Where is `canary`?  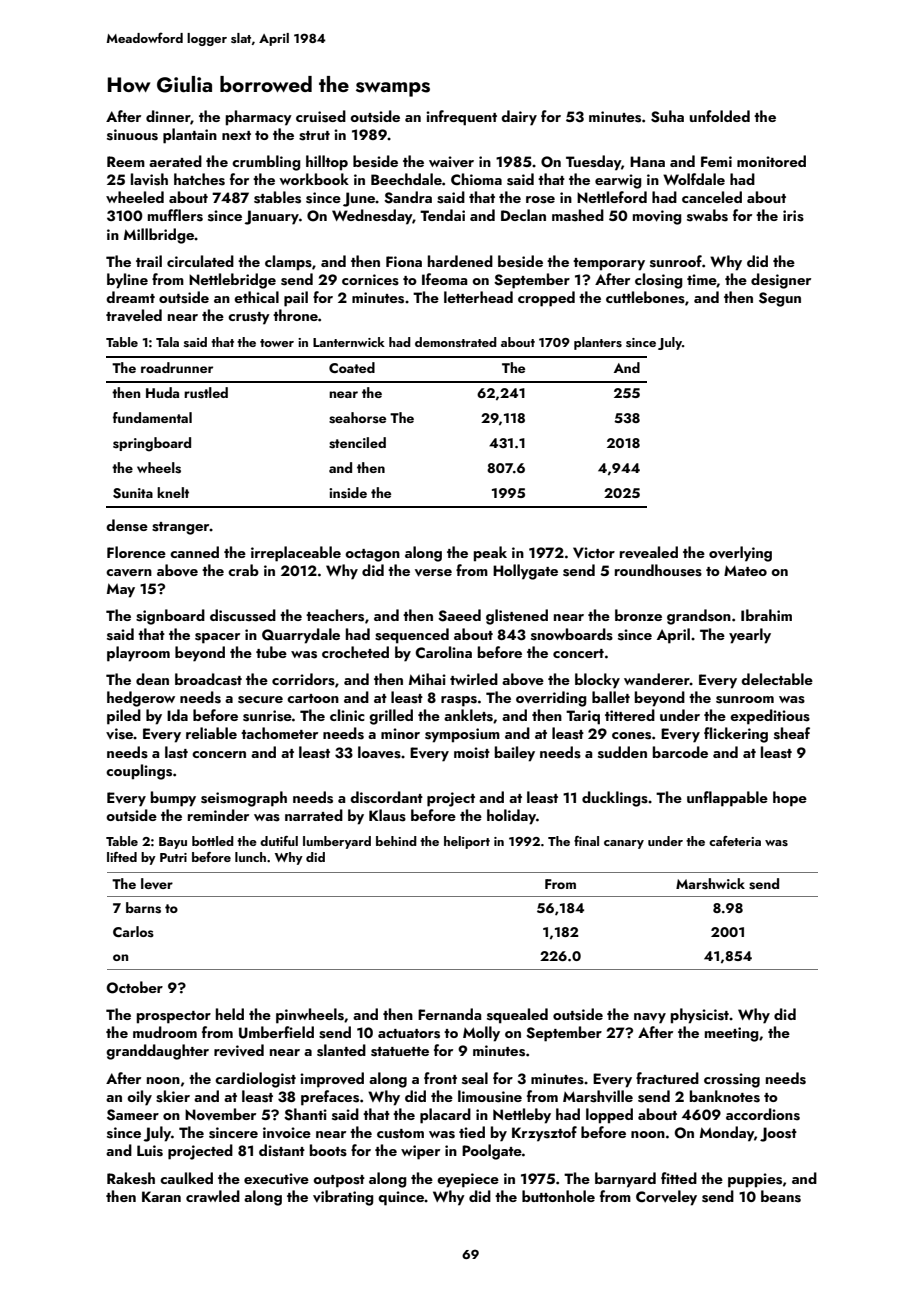 canary is located at coordinates (624, 844).
